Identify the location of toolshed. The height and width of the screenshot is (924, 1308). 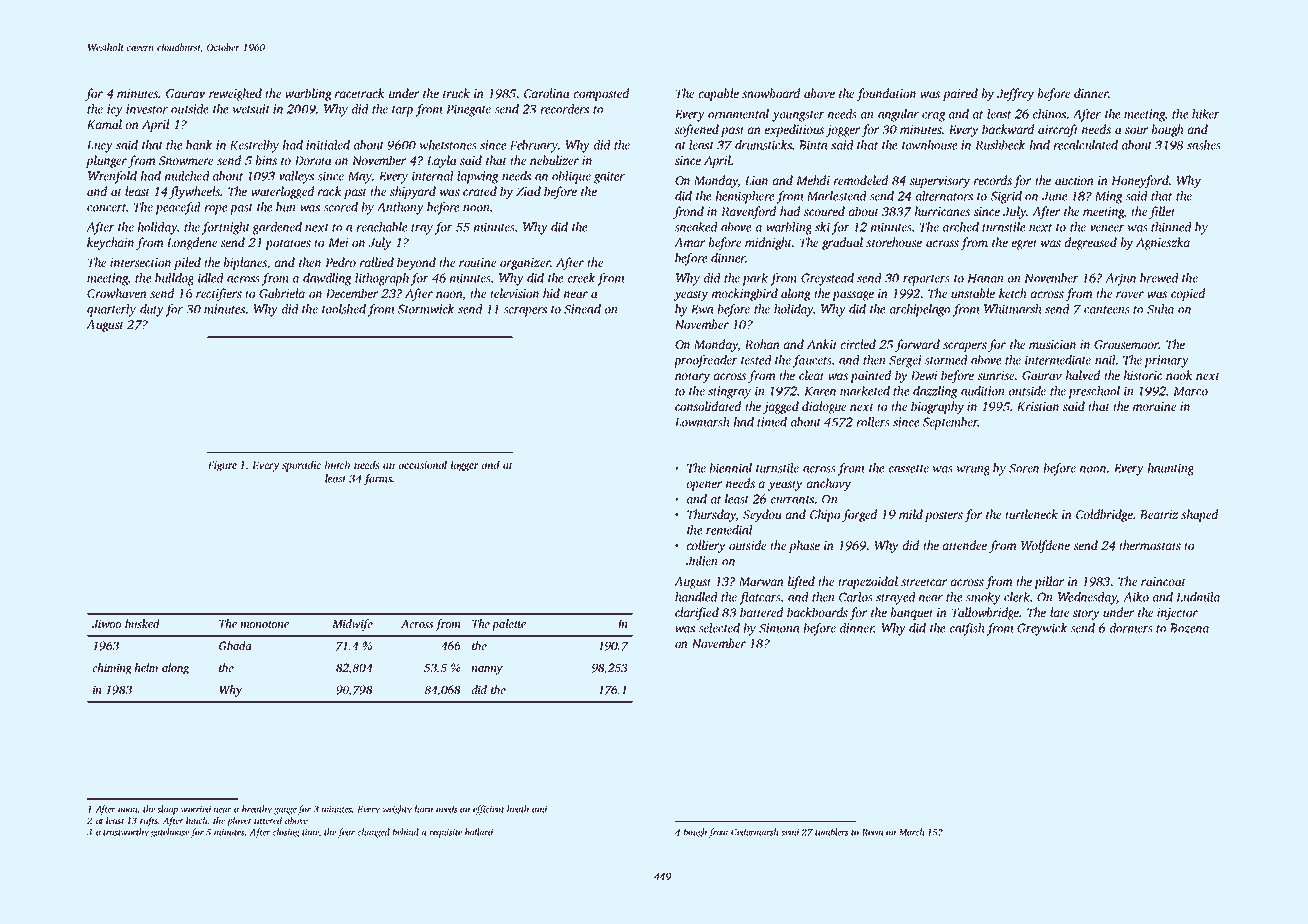
(344, 309).
